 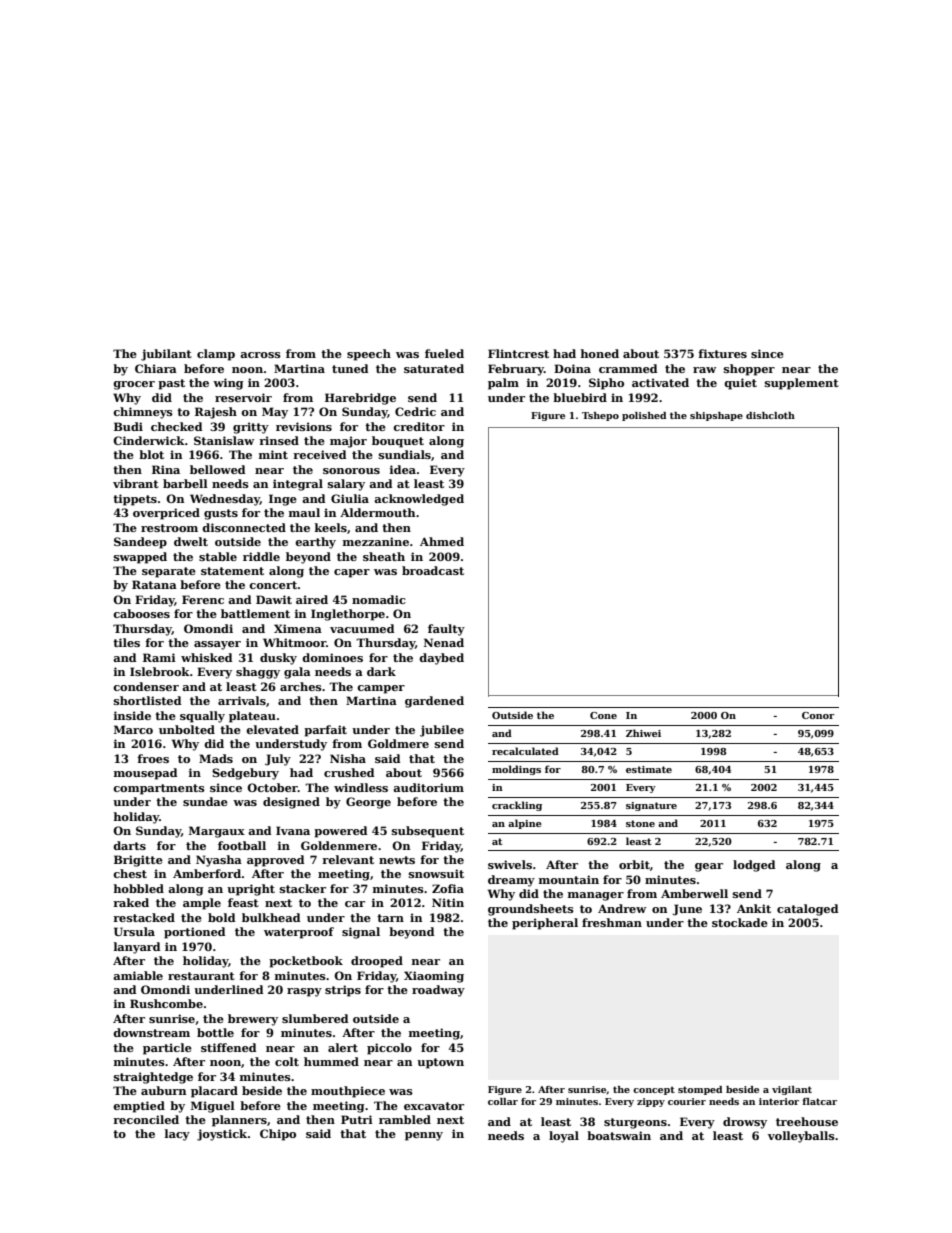 I want to click on Flintcrest, so click(x=518, y=353).
